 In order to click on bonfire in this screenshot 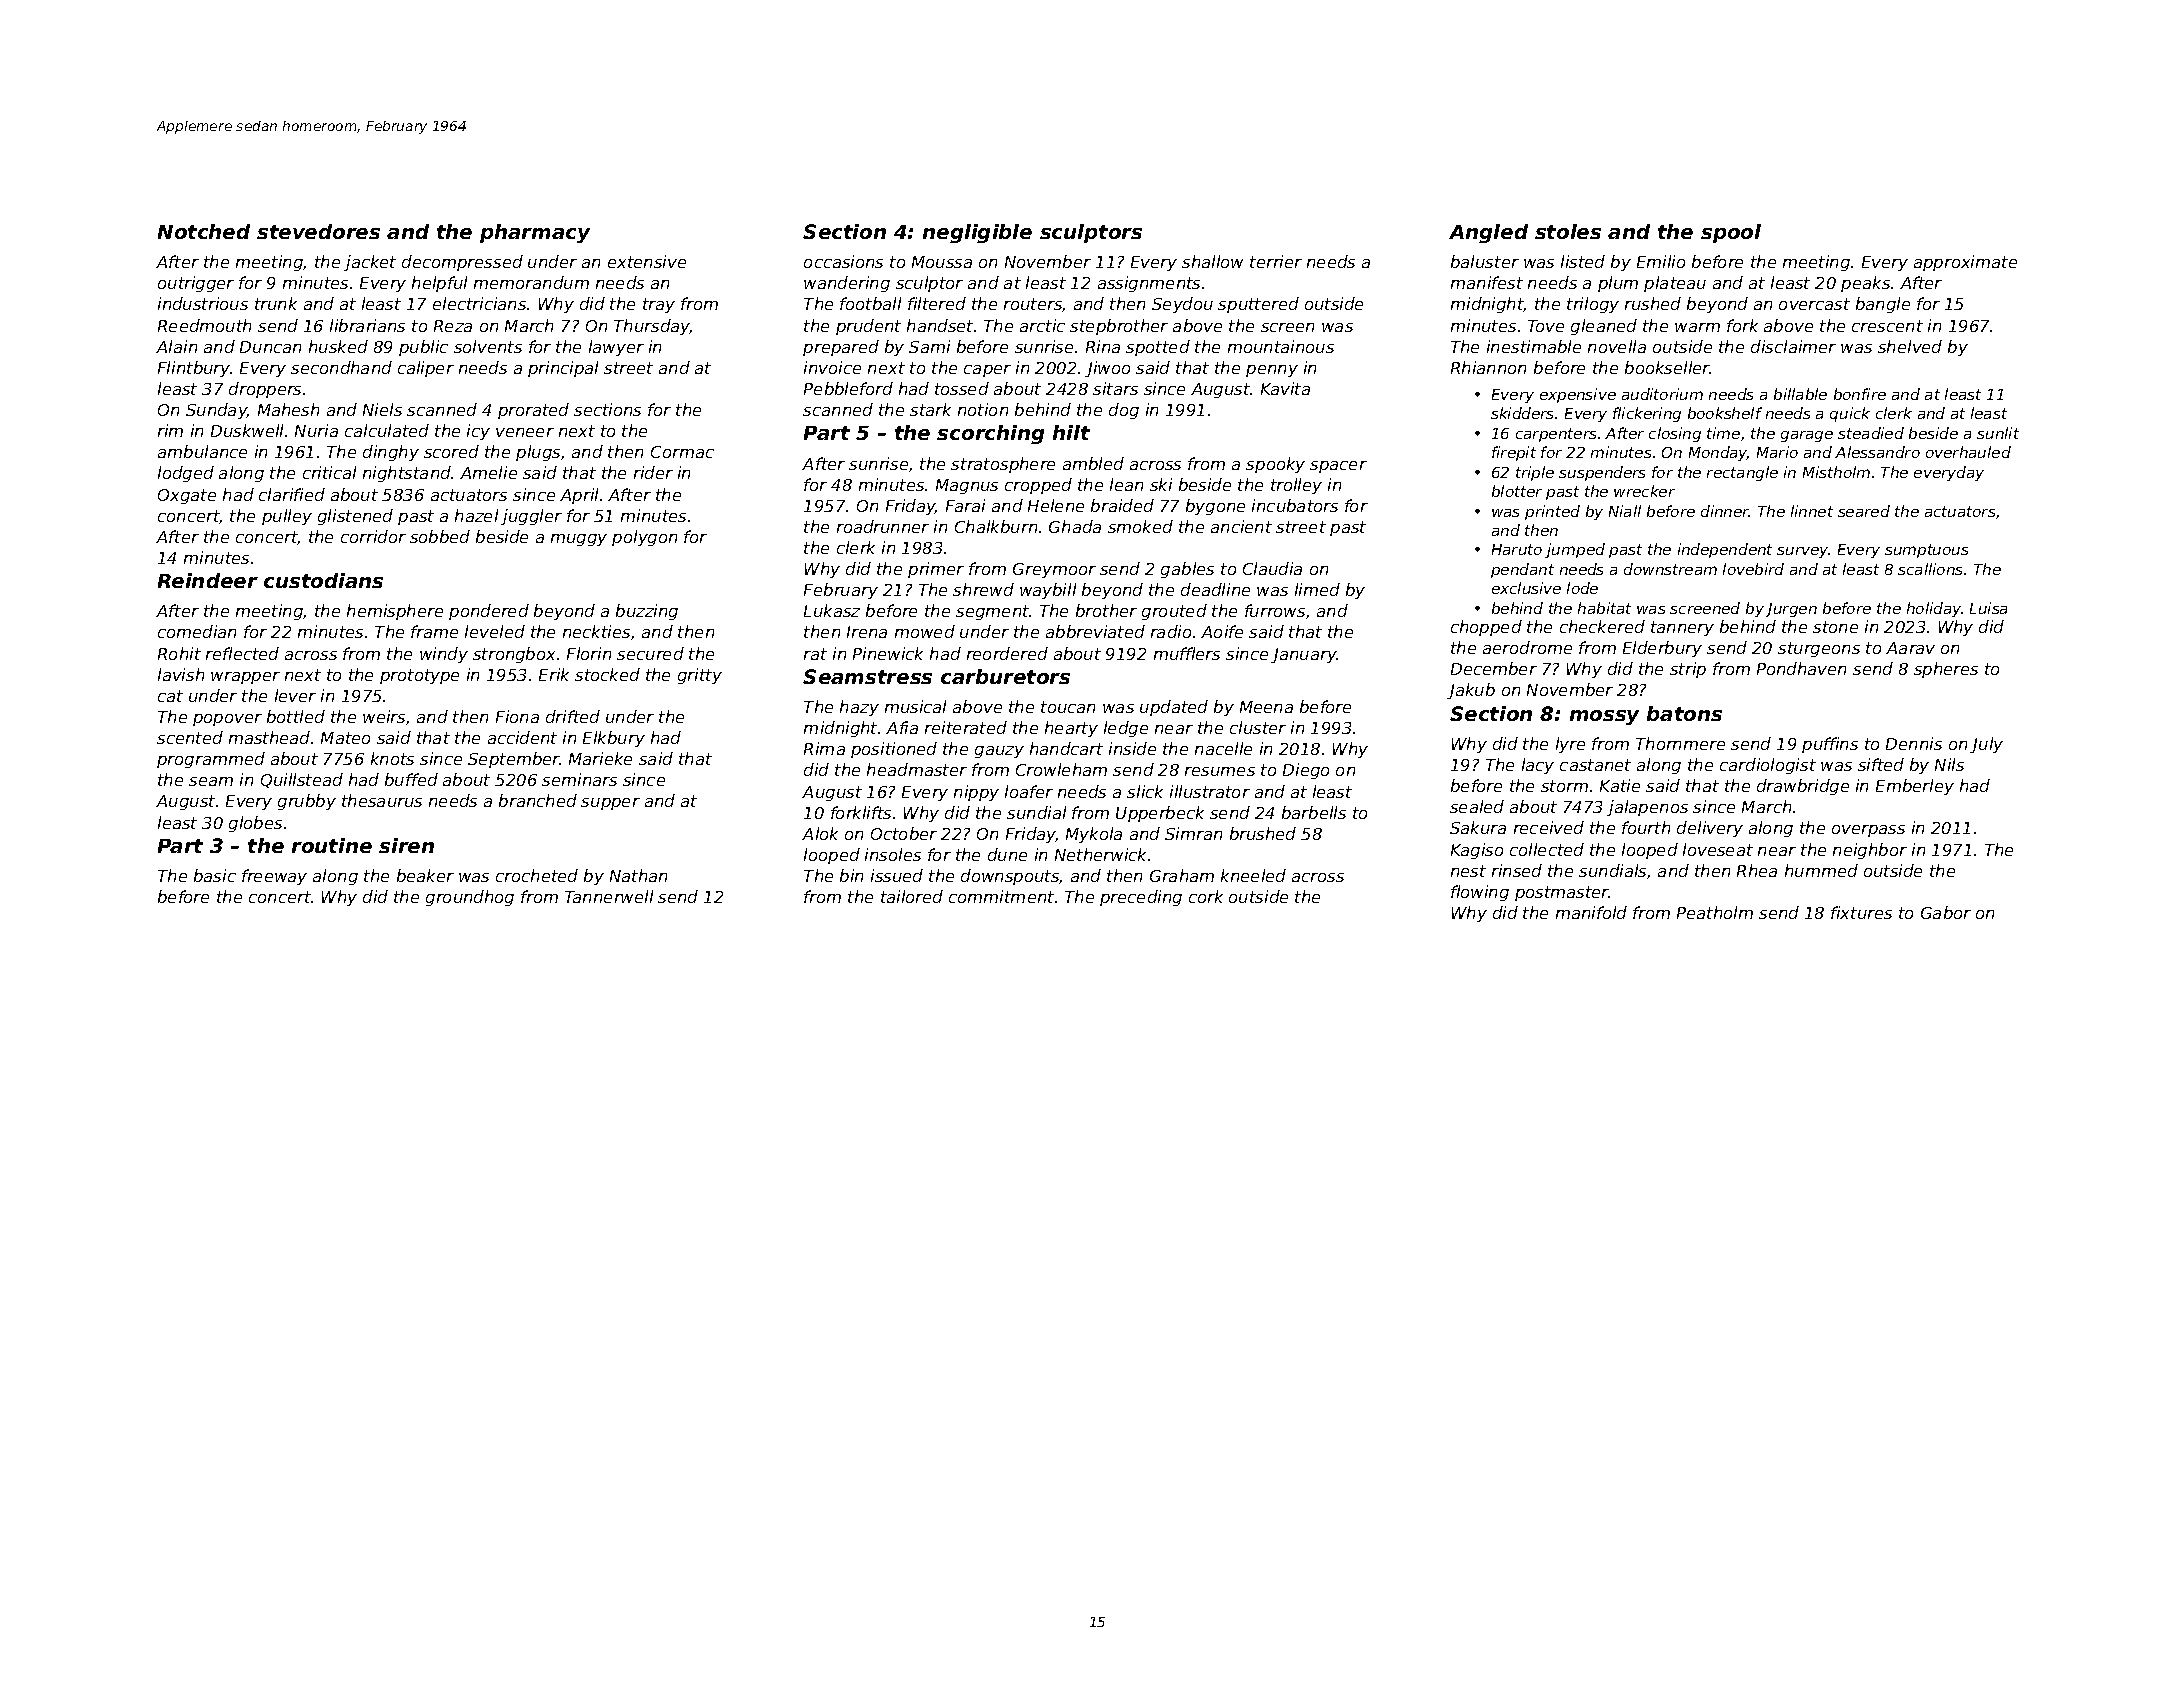, I will do `click(1860, 394)`.
